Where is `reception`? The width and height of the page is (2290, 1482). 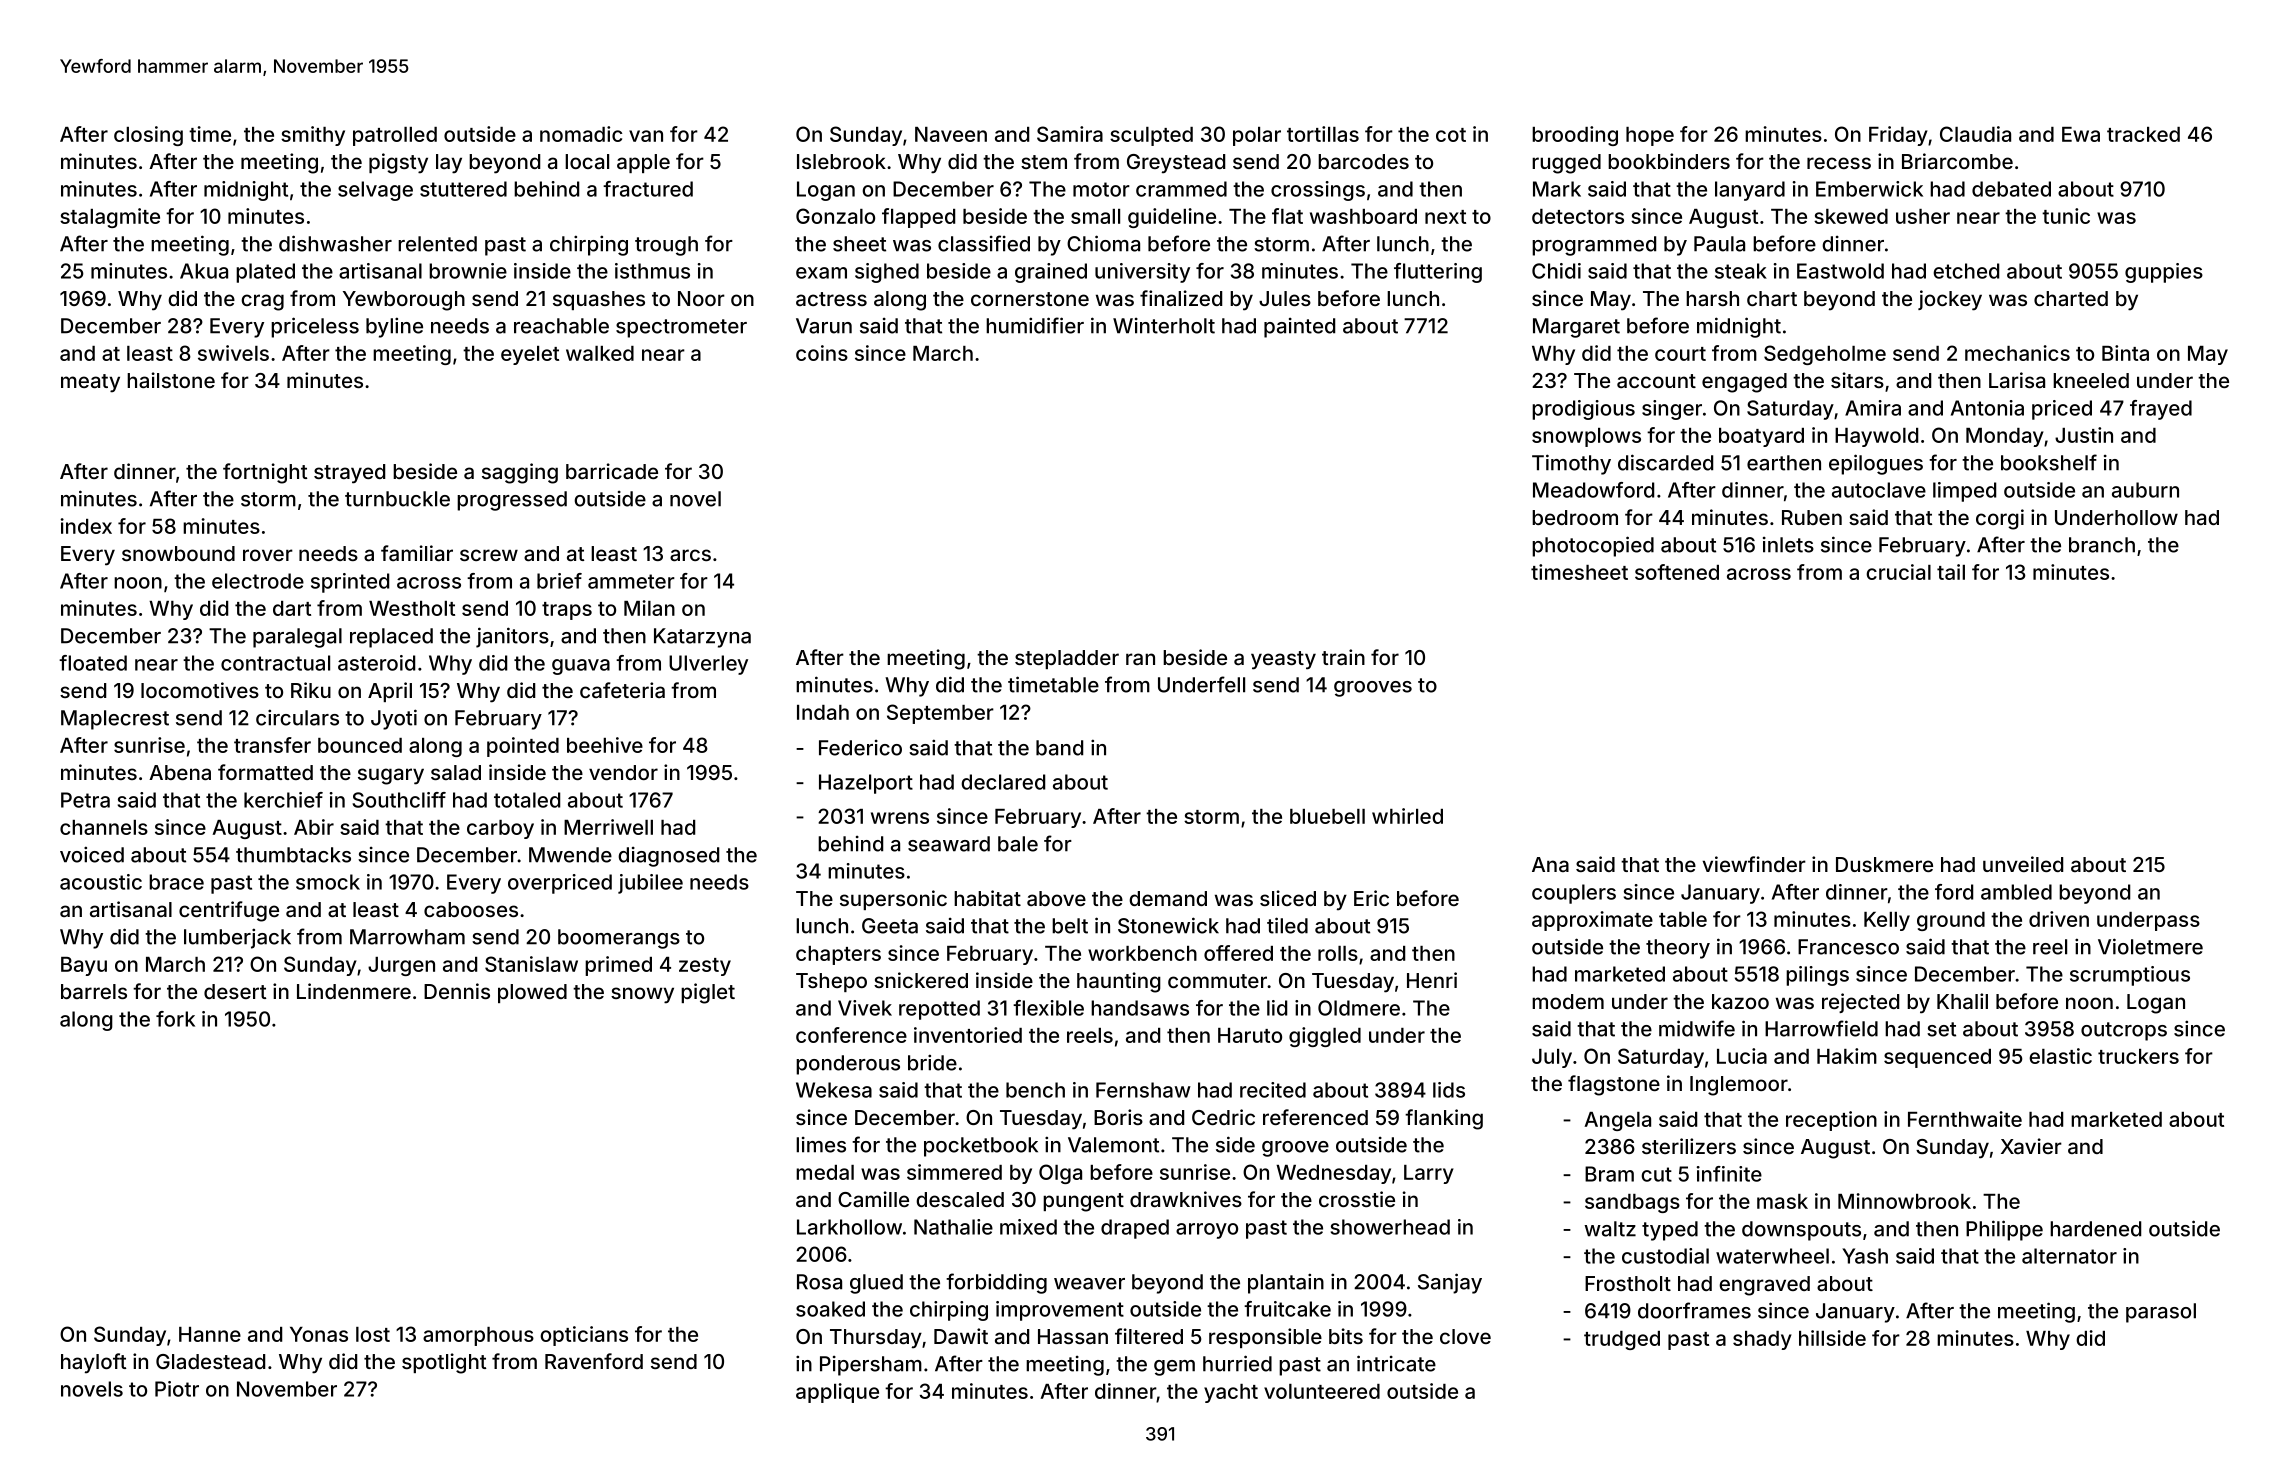
reception is located at coordinates (1831, 1121).
